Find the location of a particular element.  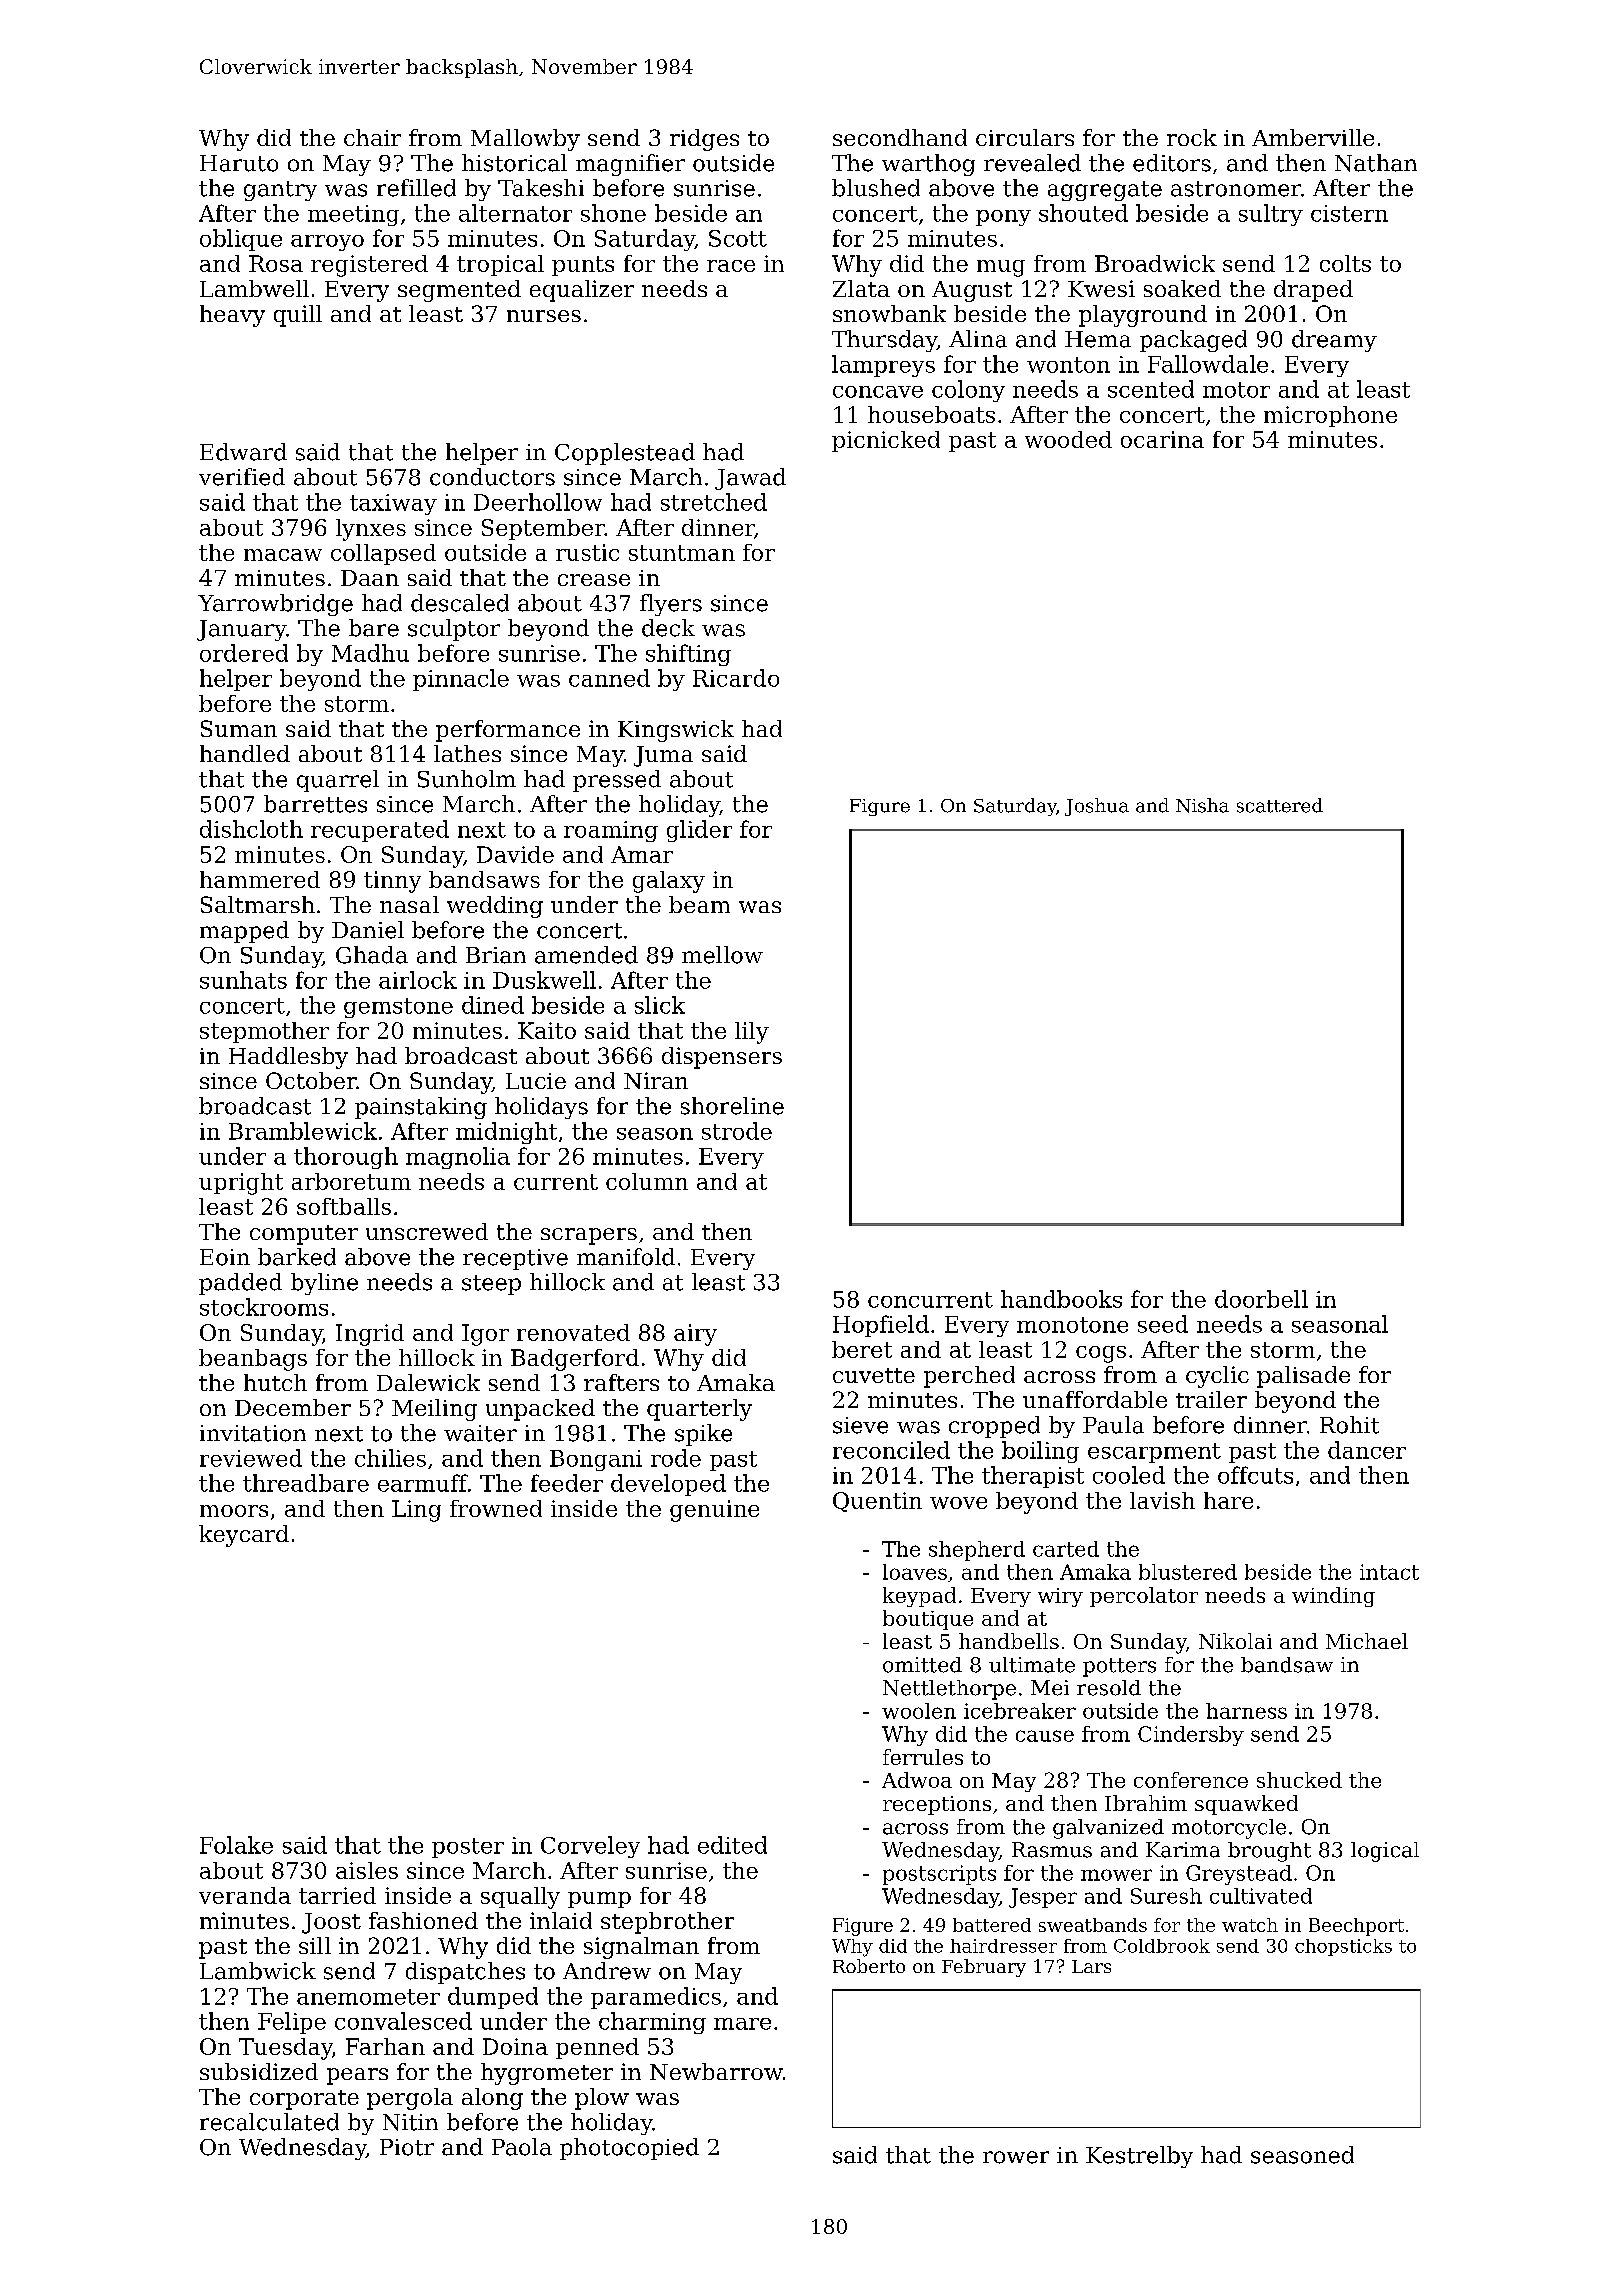

registered is located at coordinates (369, 266).
